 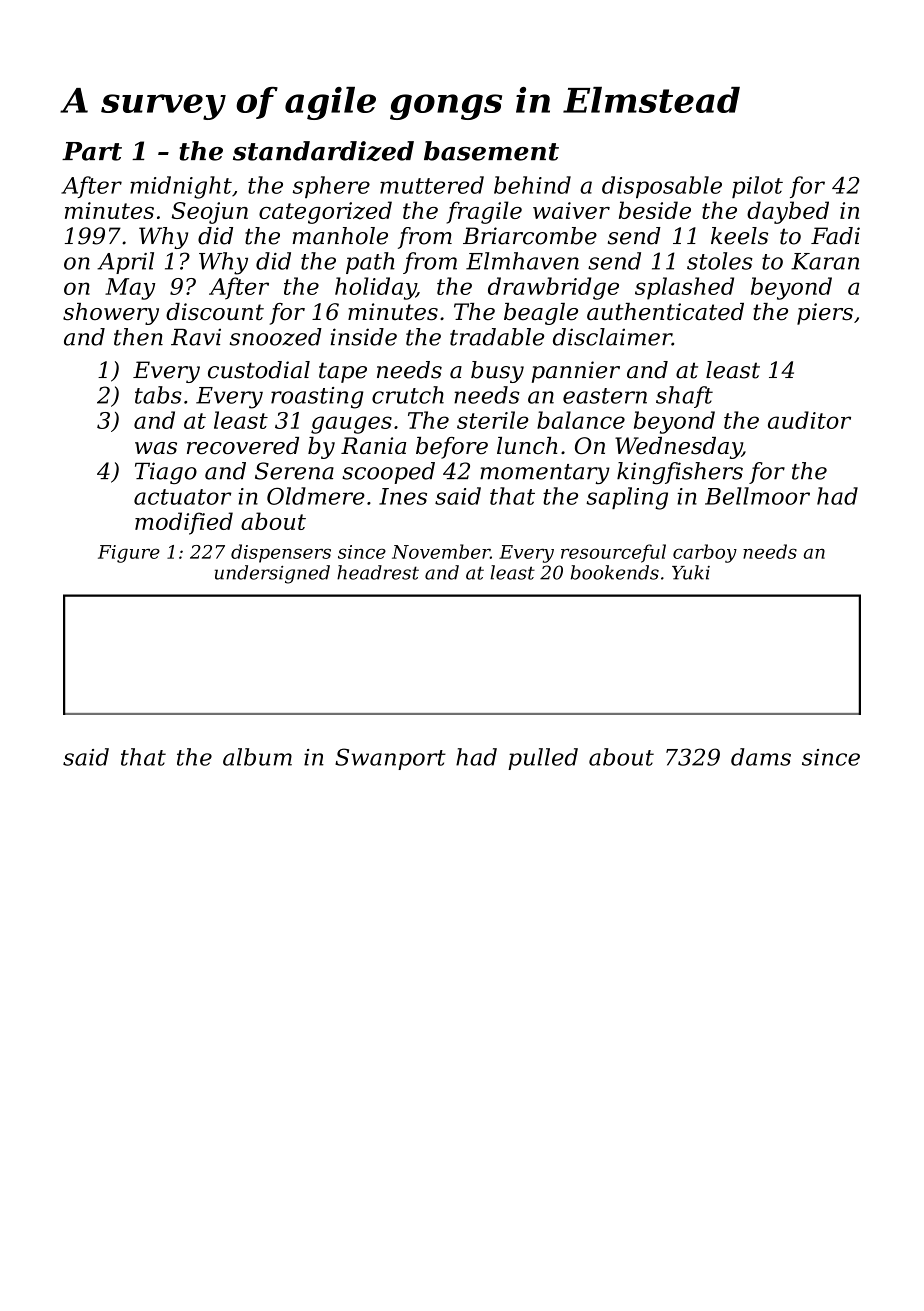 I want to click on Swanport, so click(x=390, y=759).
